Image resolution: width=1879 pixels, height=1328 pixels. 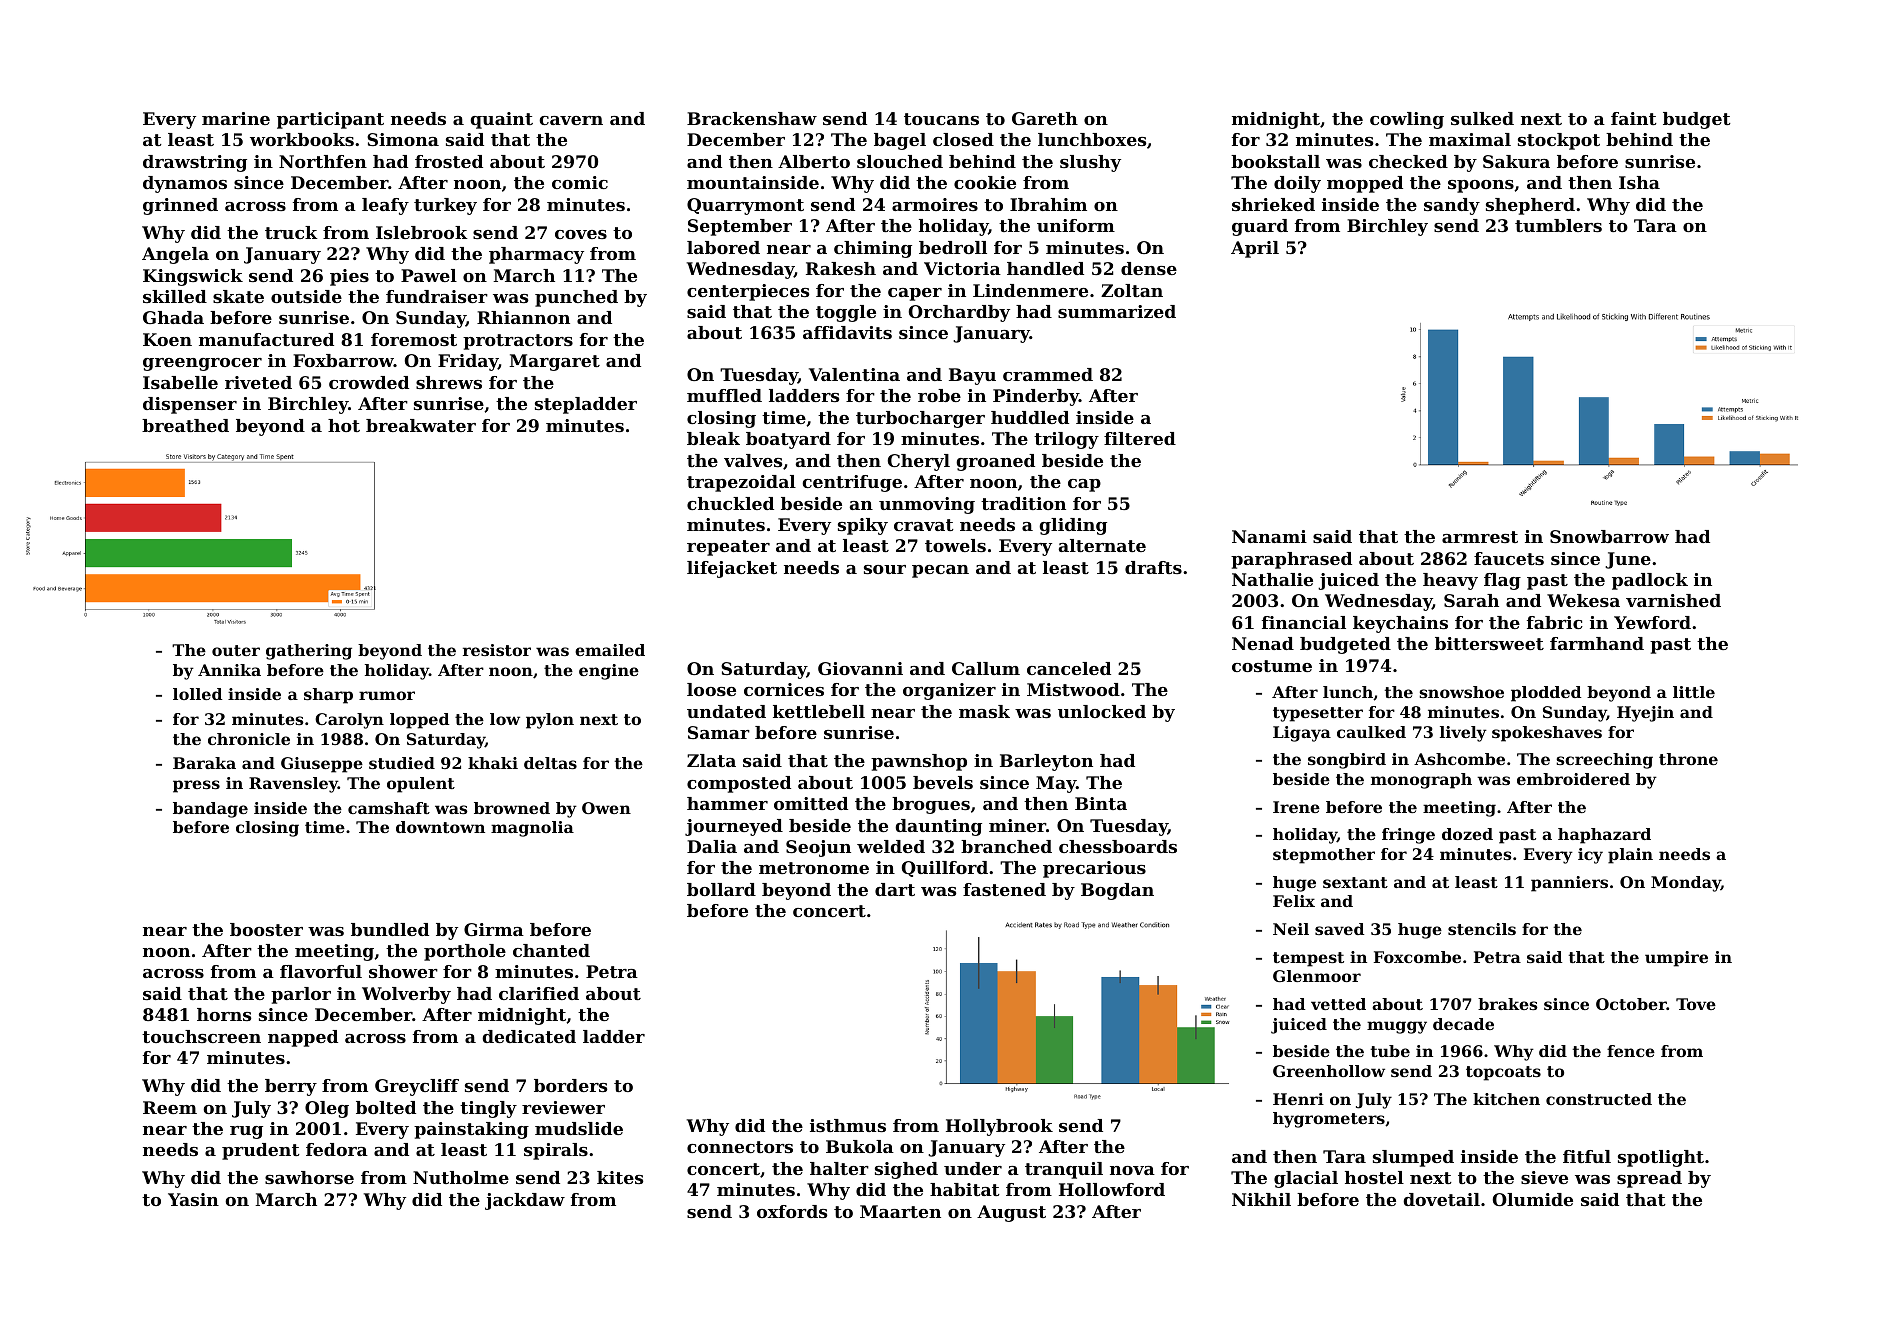 I want to click on Gareth, so click(x=1045, y=118).
